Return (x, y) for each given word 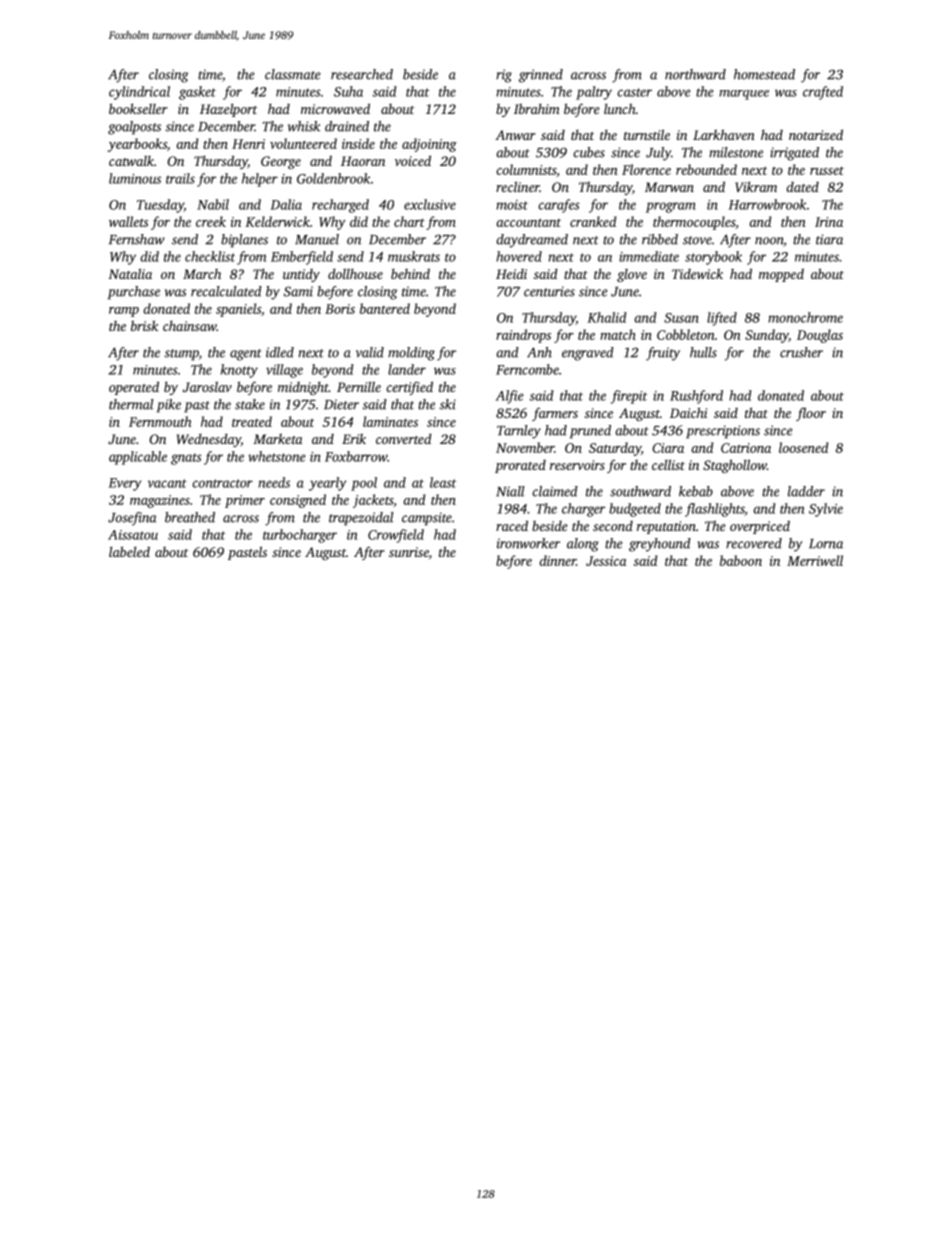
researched (362, 74)
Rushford (696, 397)
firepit (629, 397)
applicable (138, 458)
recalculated (226, 291)
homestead (764, 74)
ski (448, 404)
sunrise (409, 552)
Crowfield (396, 536)
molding (411, 354)
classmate (292, 74)
